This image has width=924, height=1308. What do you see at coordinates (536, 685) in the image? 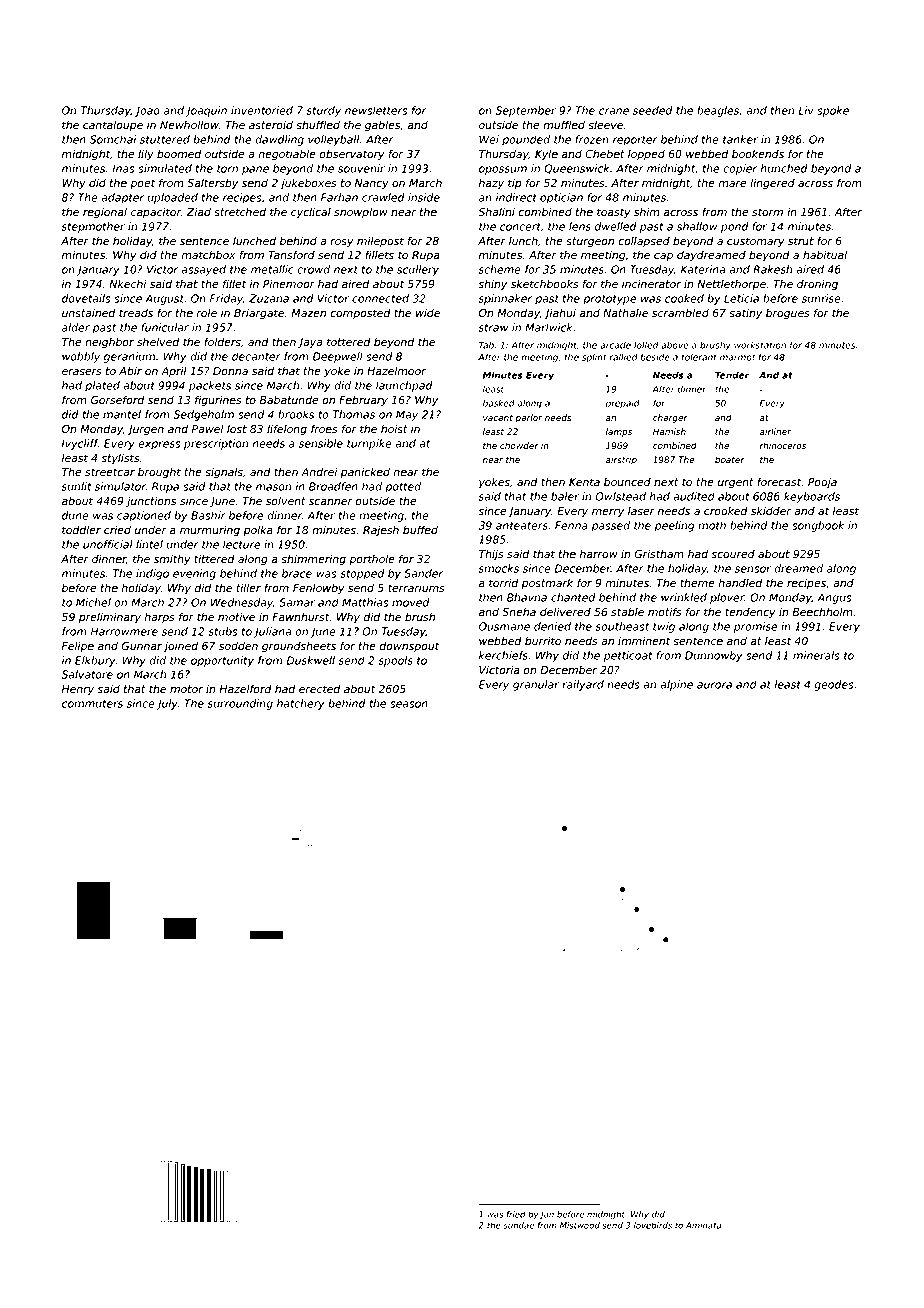
I see `granular` at bounding box center [536, 685].
